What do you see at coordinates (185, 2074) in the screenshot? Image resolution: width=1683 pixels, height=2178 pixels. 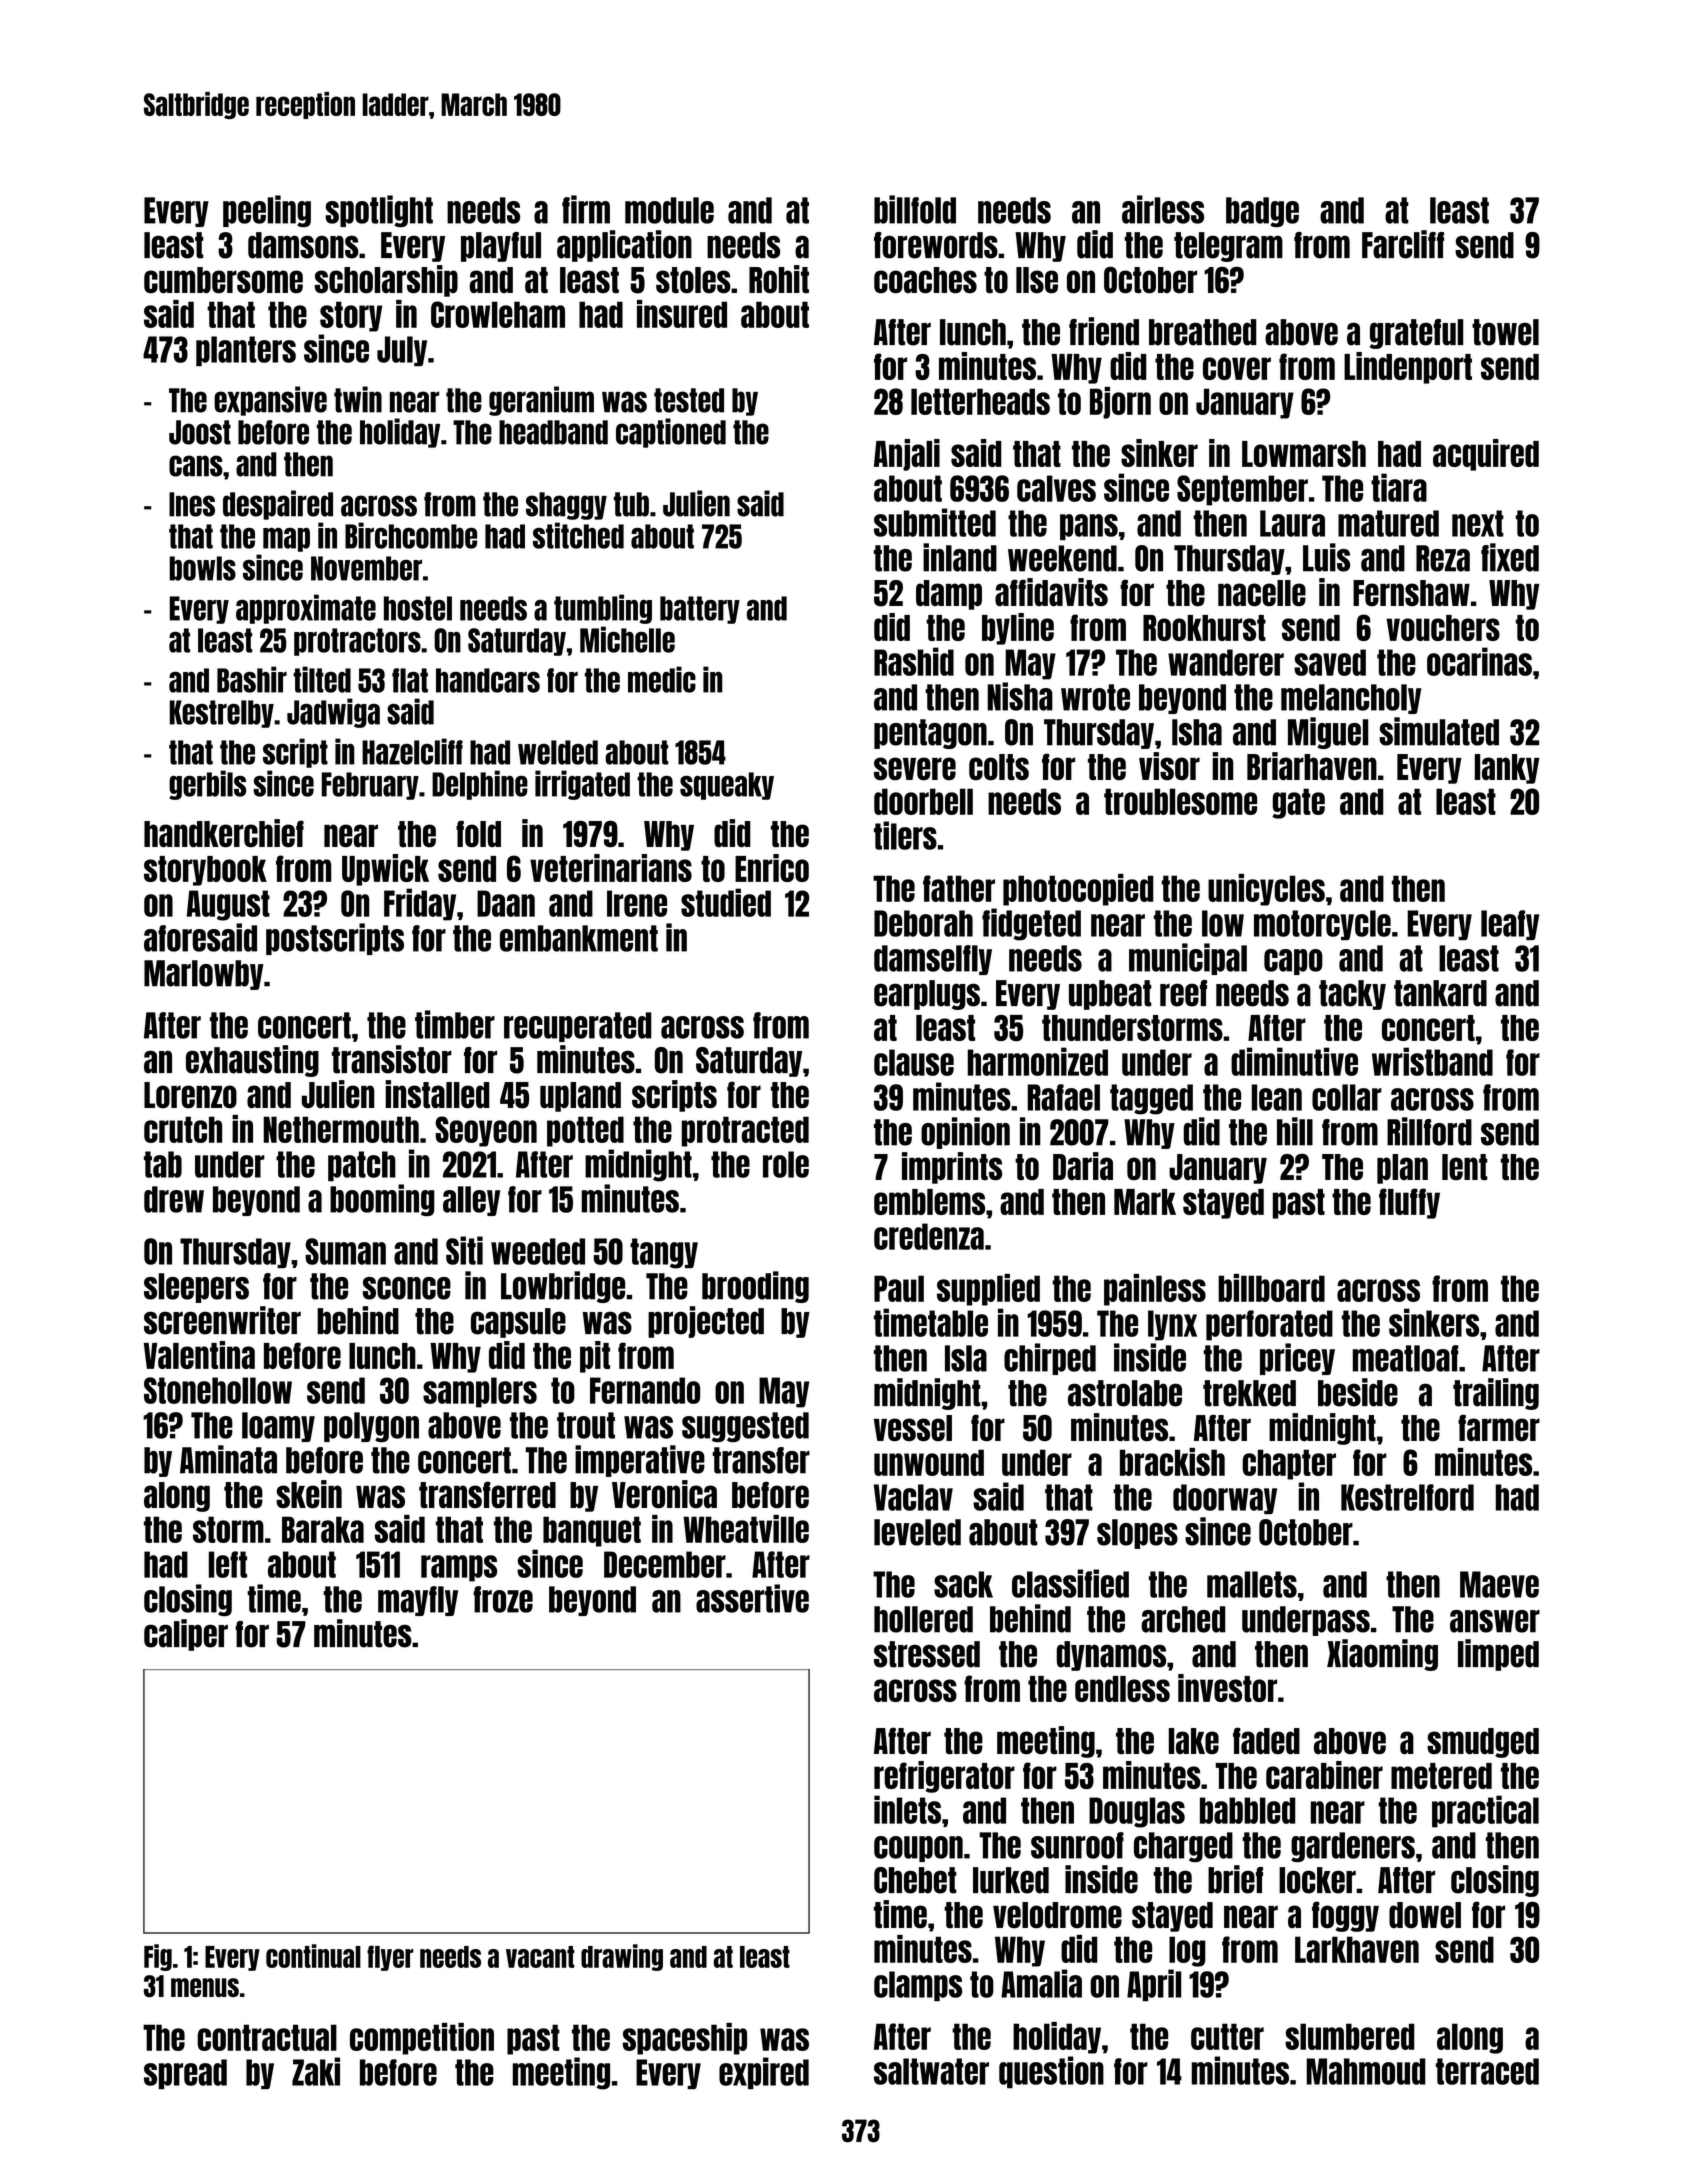 I see `spread` at bounding box center [185, 2074].
